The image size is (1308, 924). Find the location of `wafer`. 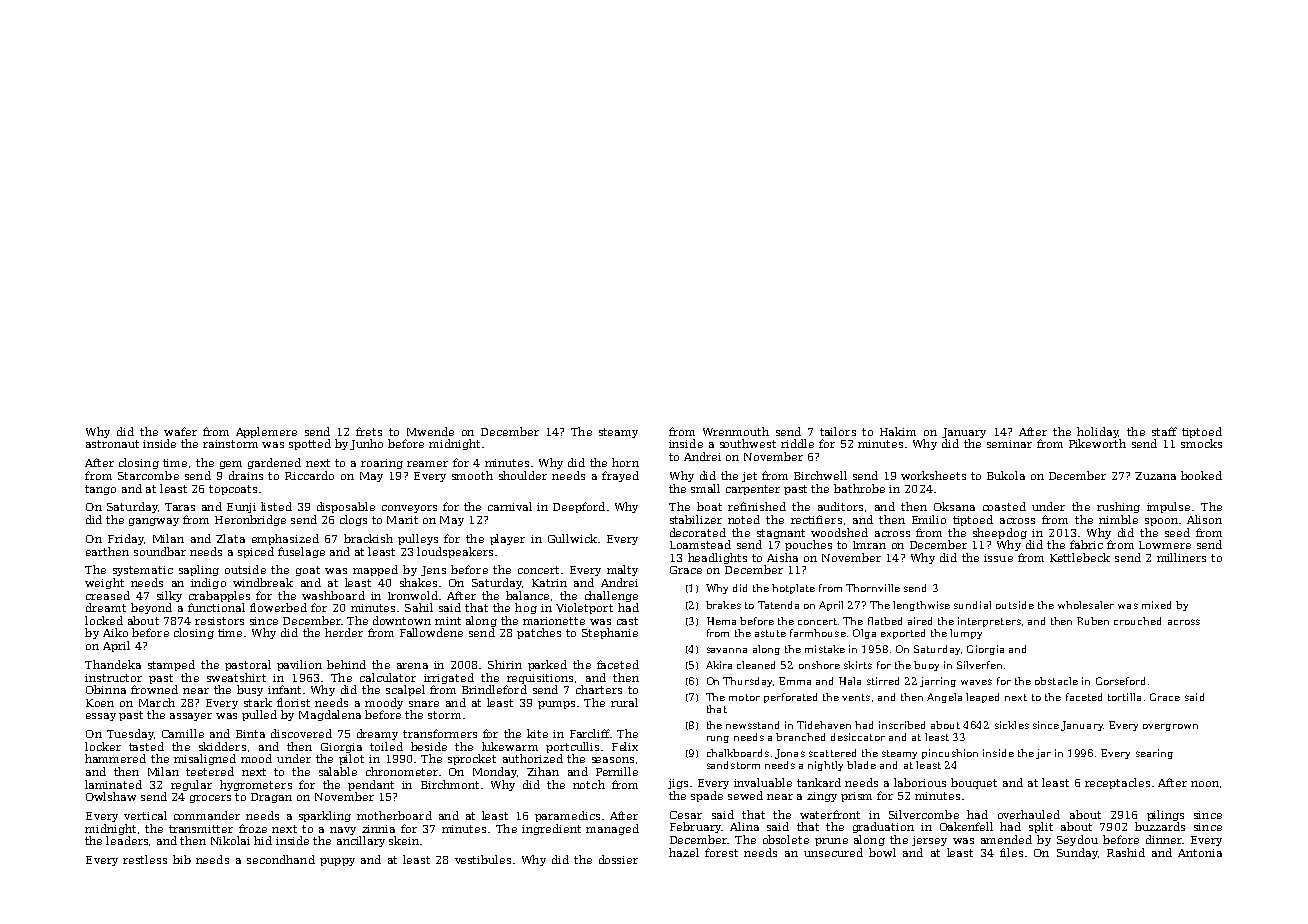

wafer is located at coordinates (180, 431).
